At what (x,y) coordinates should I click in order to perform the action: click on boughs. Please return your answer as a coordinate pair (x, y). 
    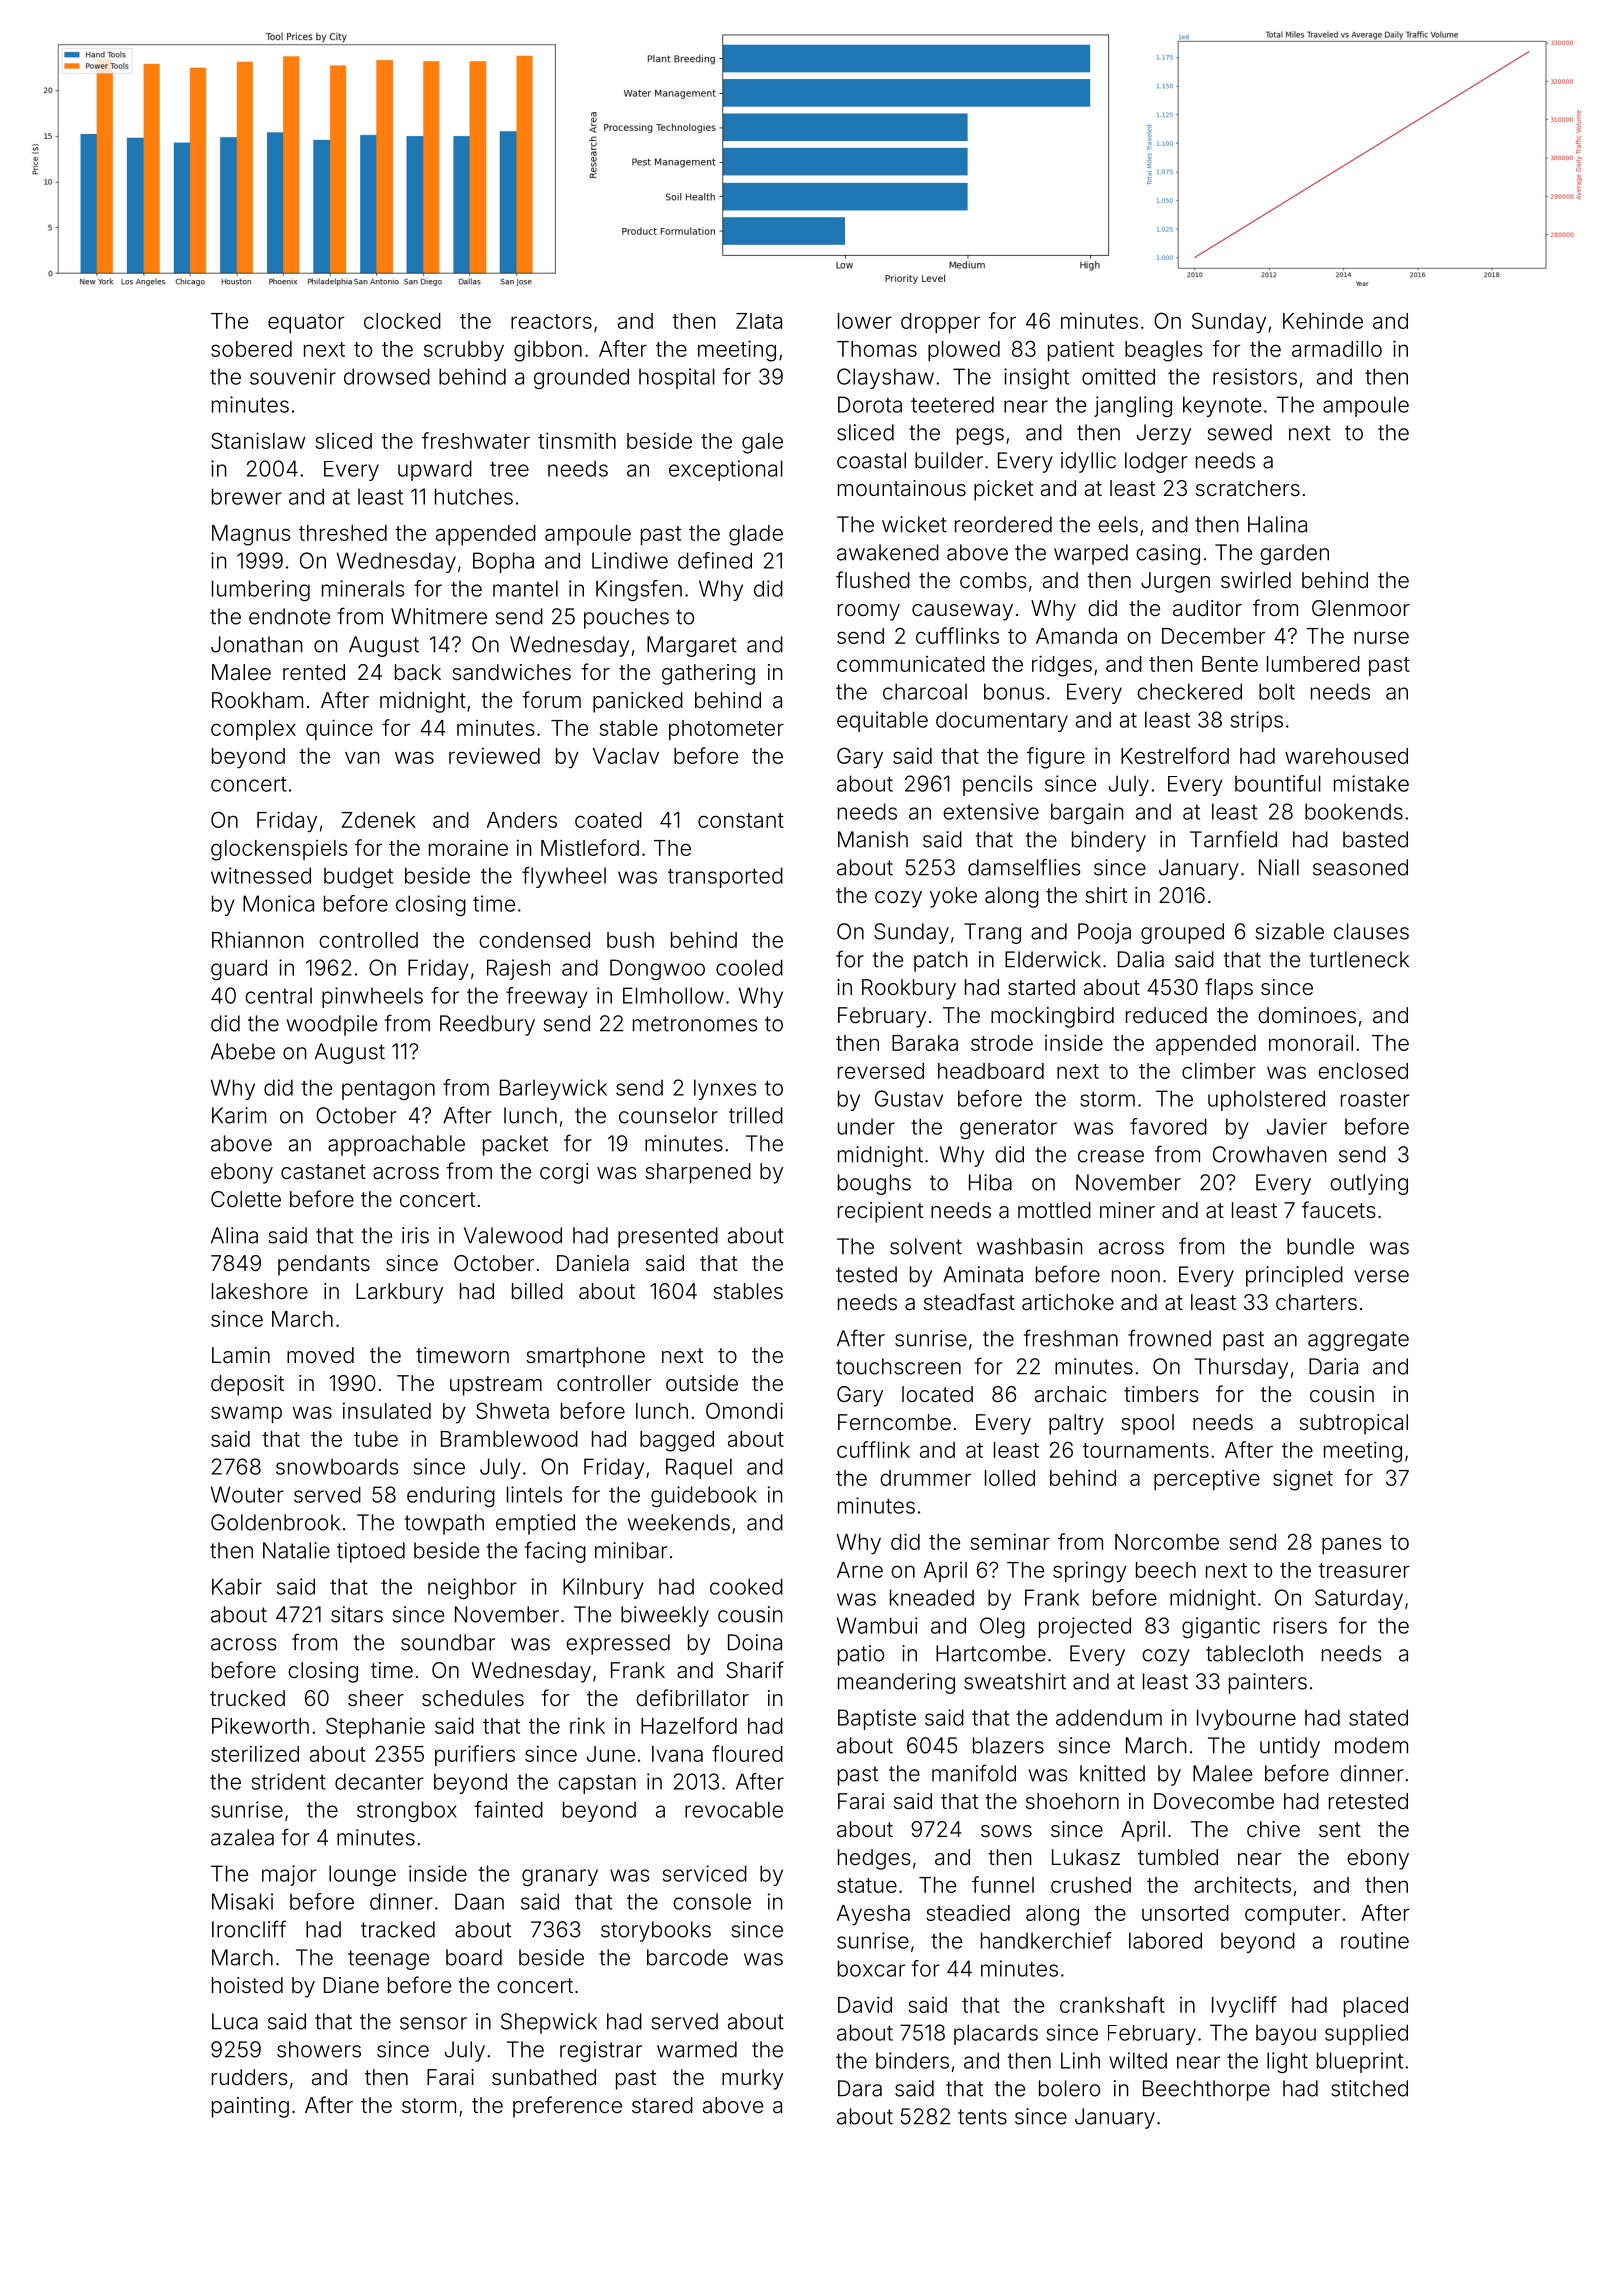
    Looking at the image, I should click on (874, 1184).
